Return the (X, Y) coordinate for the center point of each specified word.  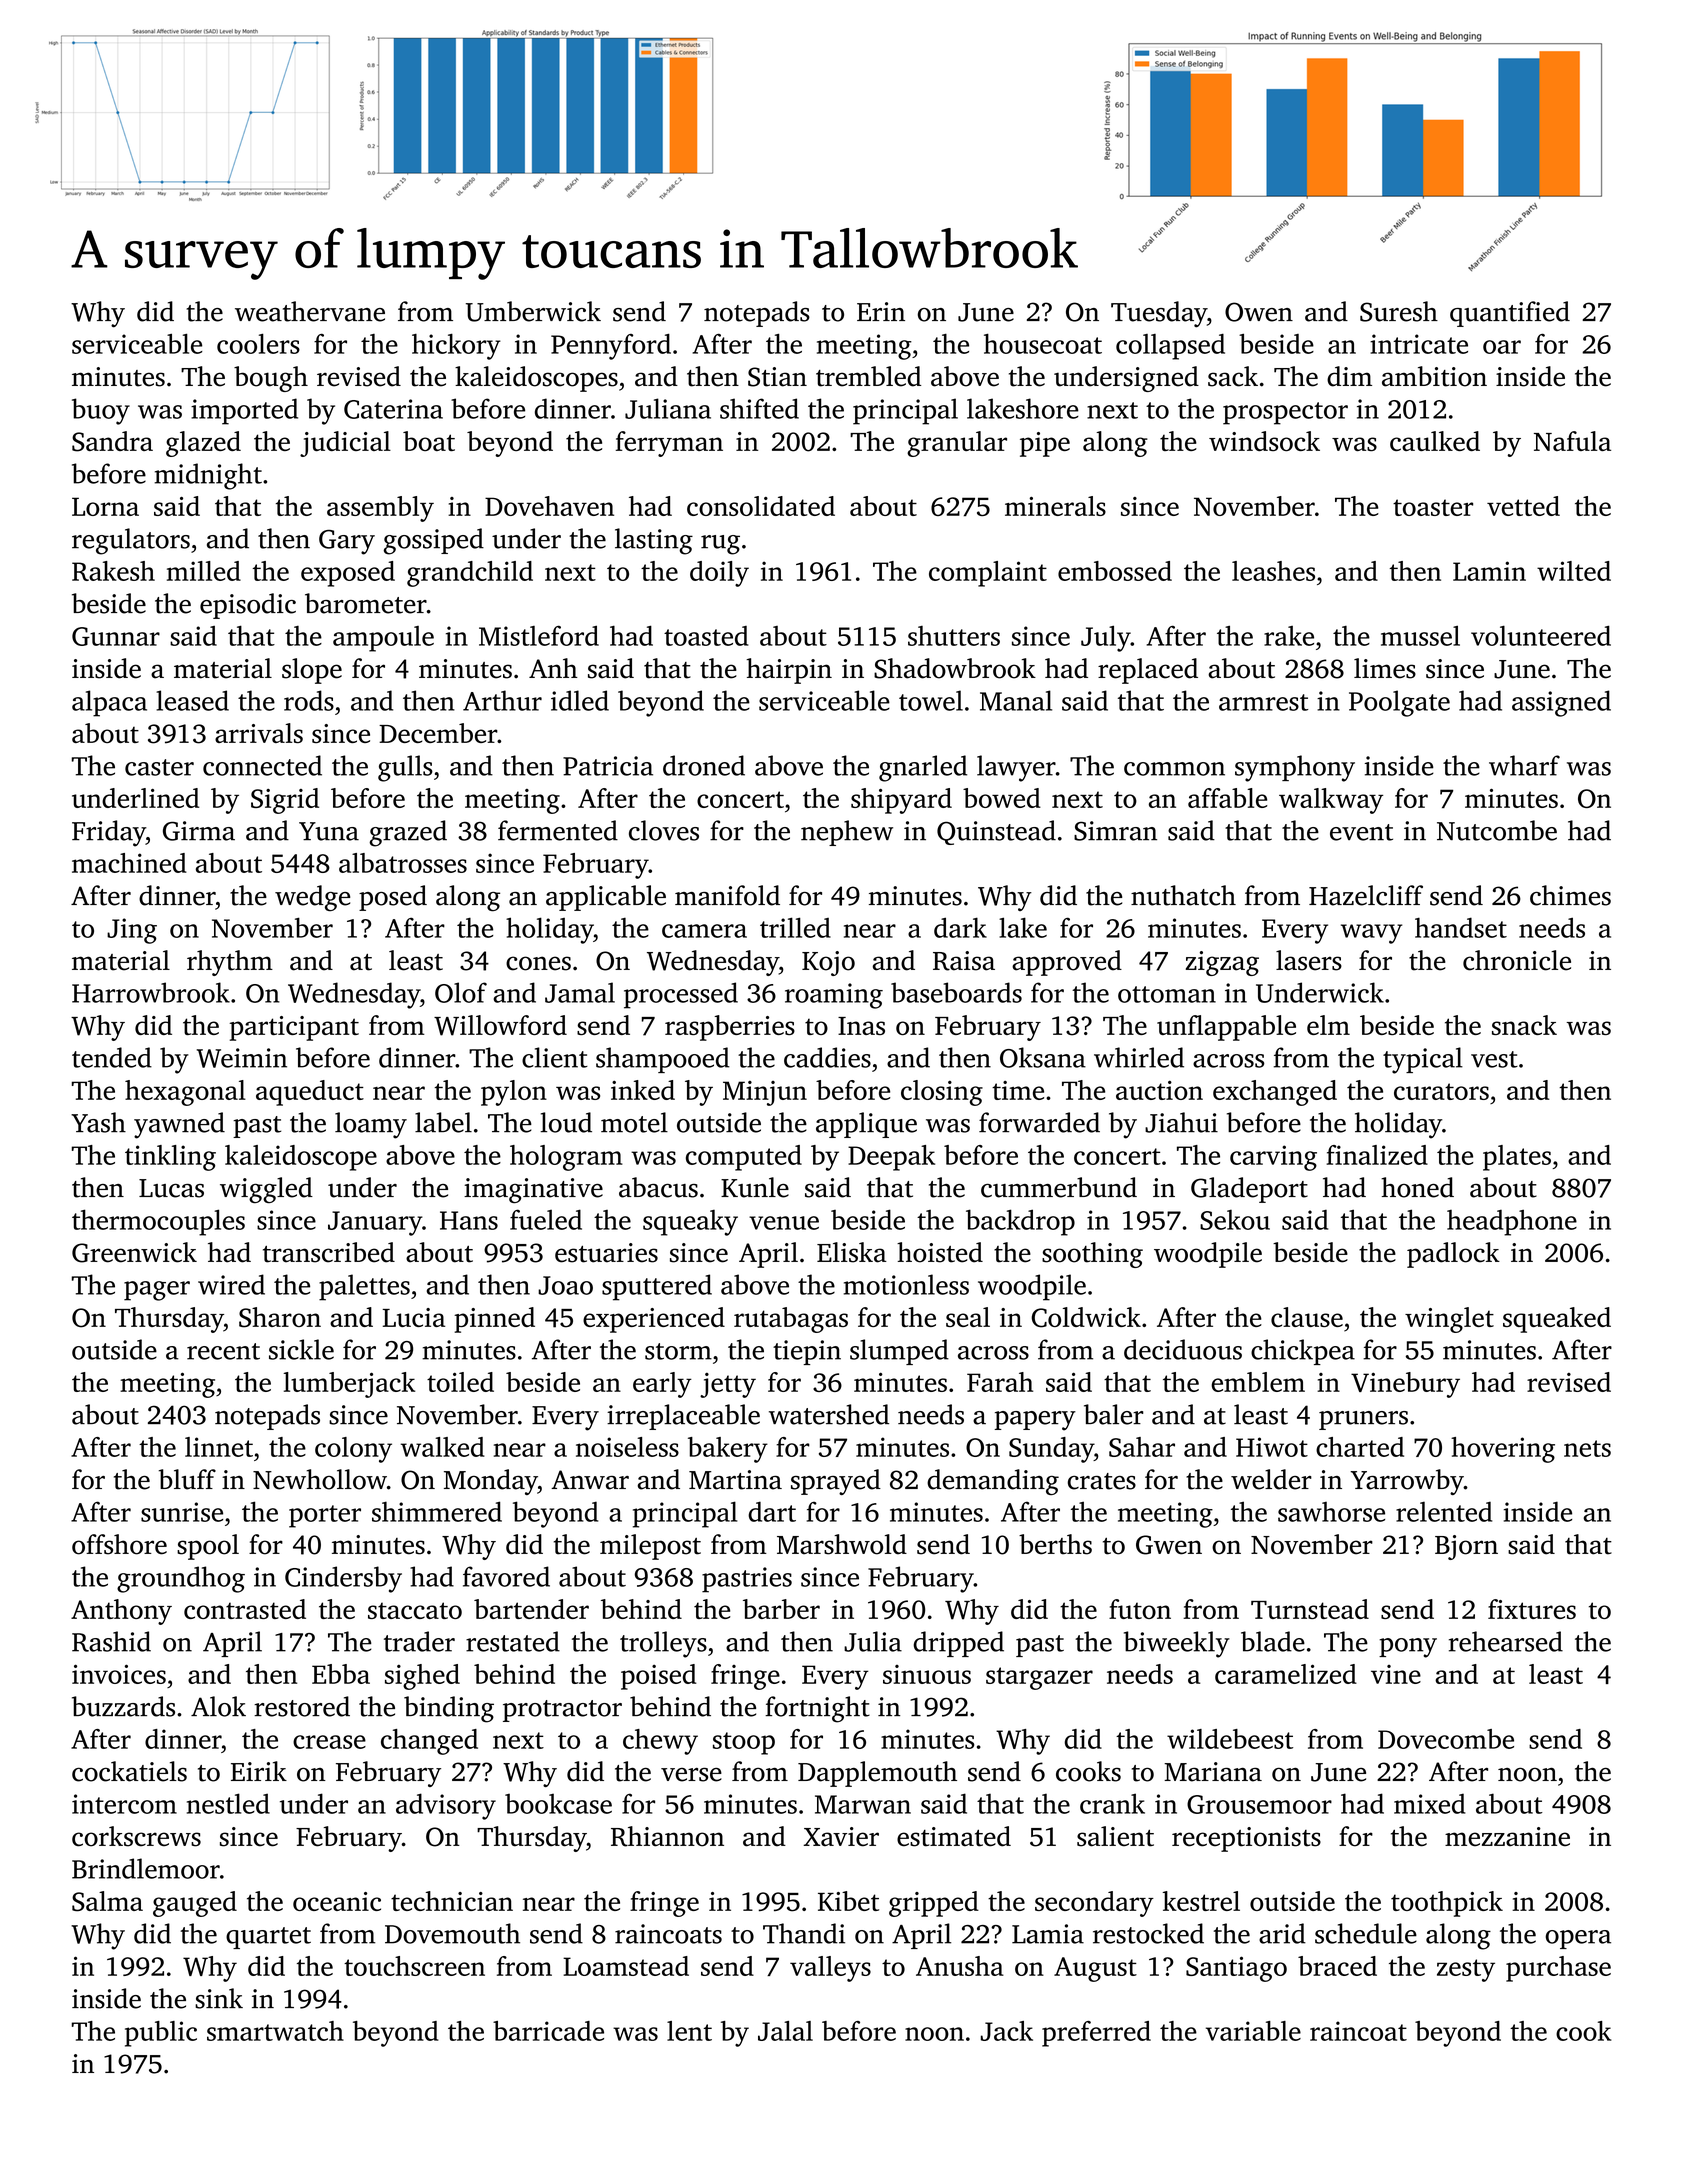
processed (681, 995)
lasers (1309, 960)
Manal (1016, 700)
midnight (208, 476)
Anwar (590, 1480)
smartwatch (275, 2031)
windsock (1264, 441)
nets (1587, 1448)
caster (159, 767)
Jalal (785, 2031)
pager (157, 1291)
